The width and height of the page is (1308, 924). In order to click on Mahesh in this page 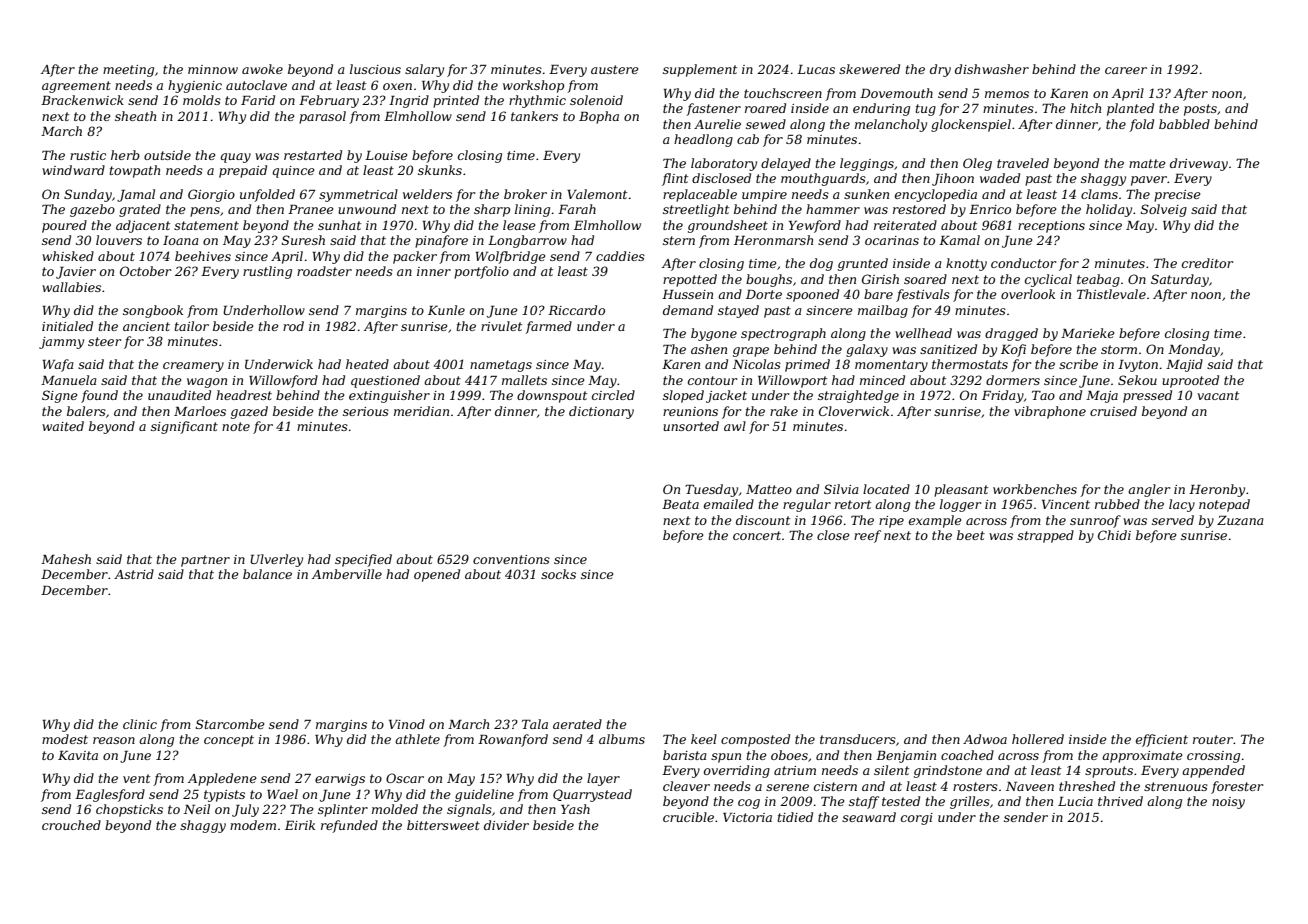, I will do `click(66, 559)`.
